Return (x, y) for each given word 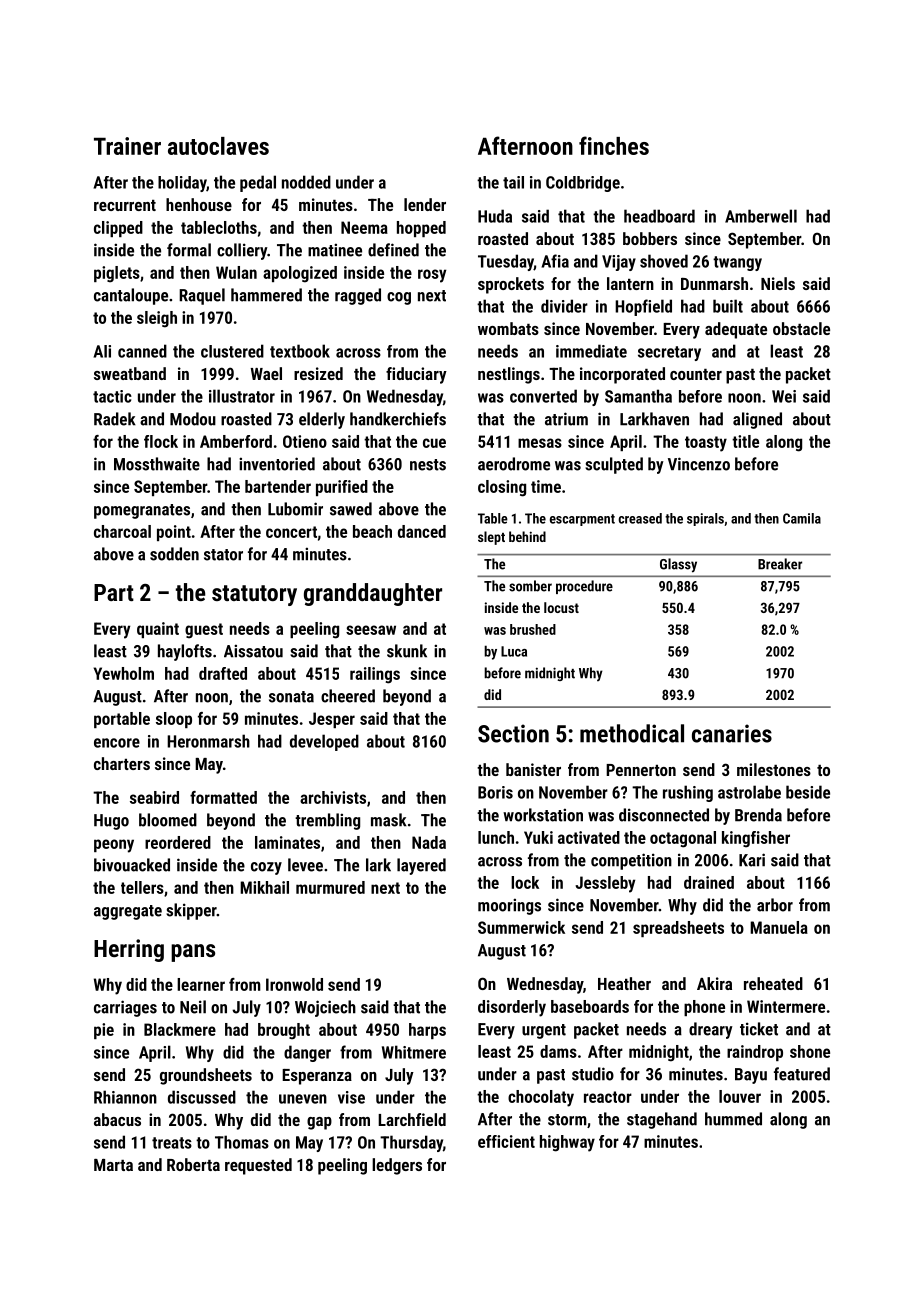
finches (614, 145)
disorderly (512, 1008)
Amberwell (761, 216)
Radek (115, 419)
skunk (407, 651)
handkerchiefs (398, 419)
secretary (669, 353)
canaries (732, 733)
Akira (714, 983)
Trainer (127, 146)
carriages (125, 1008)
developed (324, 742)
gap (319, 1123)
